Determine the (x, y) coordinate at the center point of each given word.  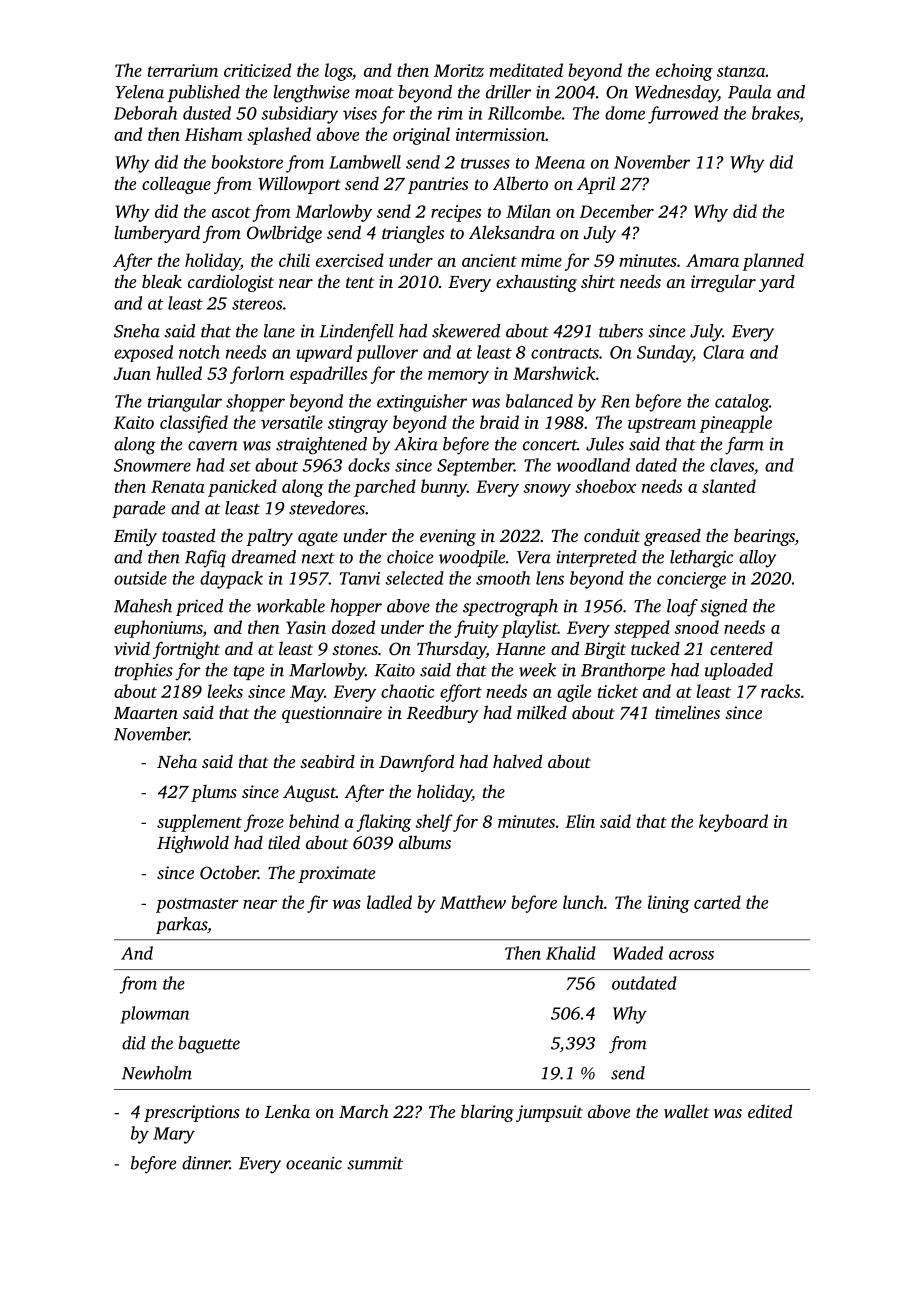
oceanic (314, 1163)
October (229, 872)
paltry (269, 537)
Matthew (473, 902)
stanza (741, 71)
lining (669, 904)
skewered (466, 331)
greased (672, 537)
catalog (742, 403)
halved (517, 761)
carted (717, 902)
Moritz (459, 70)
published (203, 93)
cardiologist (231, 283)
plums (214, 793)
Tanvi (360, 578)
